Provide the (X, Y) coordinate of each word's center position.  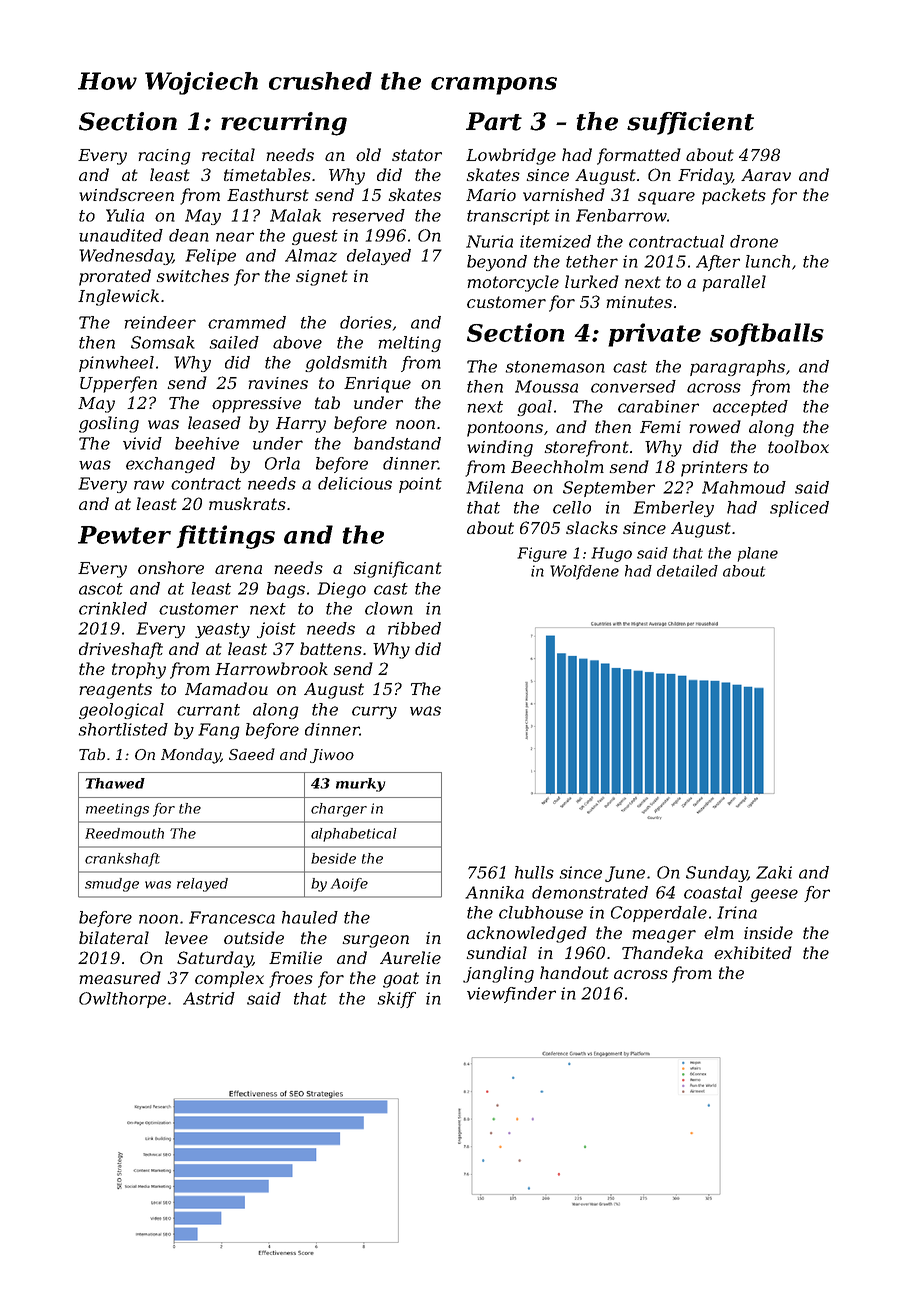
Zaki (774, 872)
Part (494, 121)
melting (410, 344)
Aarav (766, 175)
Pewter (124, 535)
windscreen (126, 194)
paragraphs (737, 368)
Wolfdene (584, 572)
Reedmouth (124, 833)
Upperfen (118, 384)
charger (339, 810)
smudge (112, 885)
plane (758, 554)
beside (333, 858)
